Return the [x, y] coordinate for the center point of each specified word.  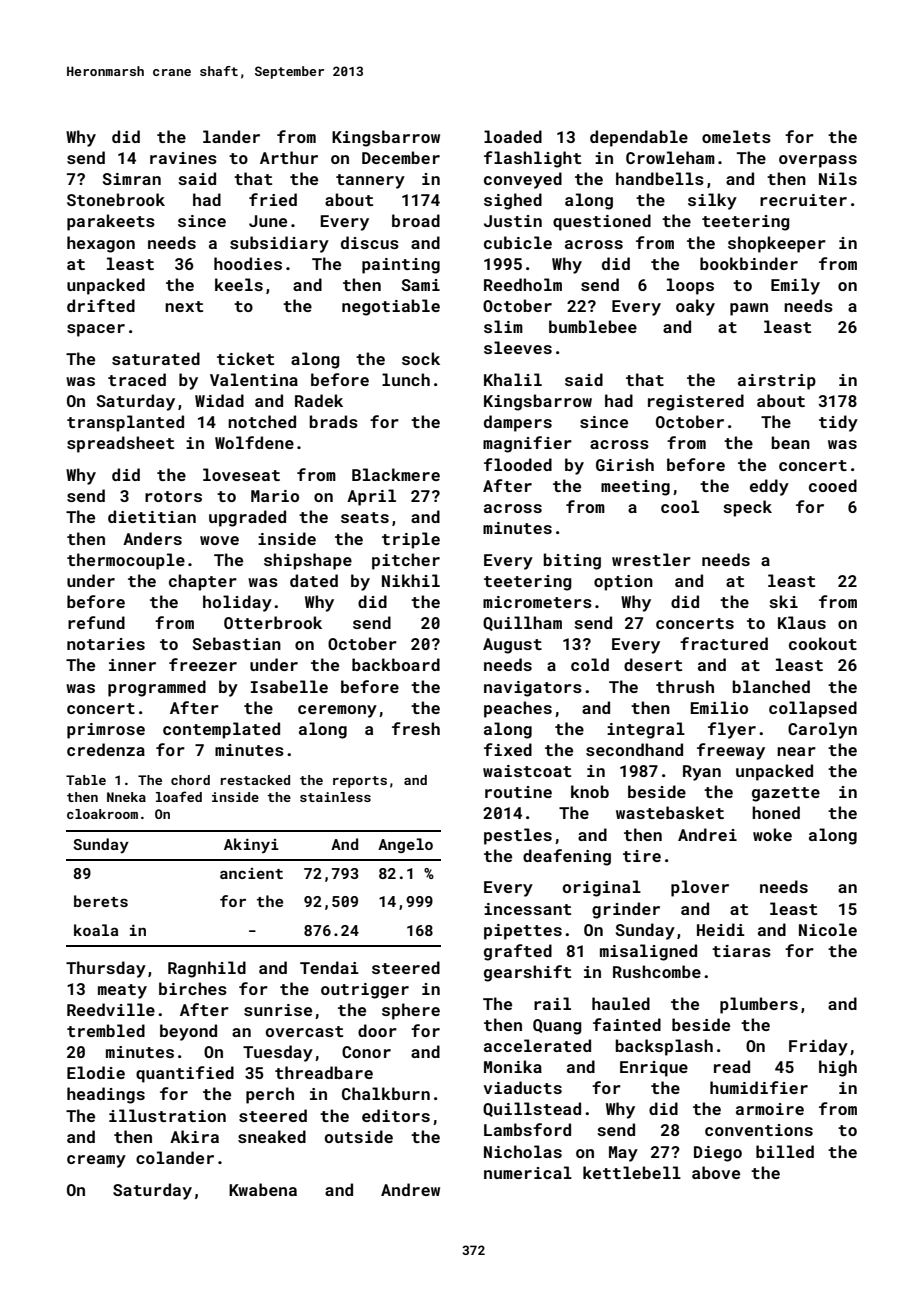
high [838, 1068]
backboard [396, 664]
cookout [823, 643]
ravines [183, 158]
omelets [736, 136]
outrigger [365, 991]
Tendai [329, 967]
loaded [513, 136]
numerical [528, 1172]
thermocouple [126, 561]
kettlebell [632, 1172]
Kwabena [263, 1189]
